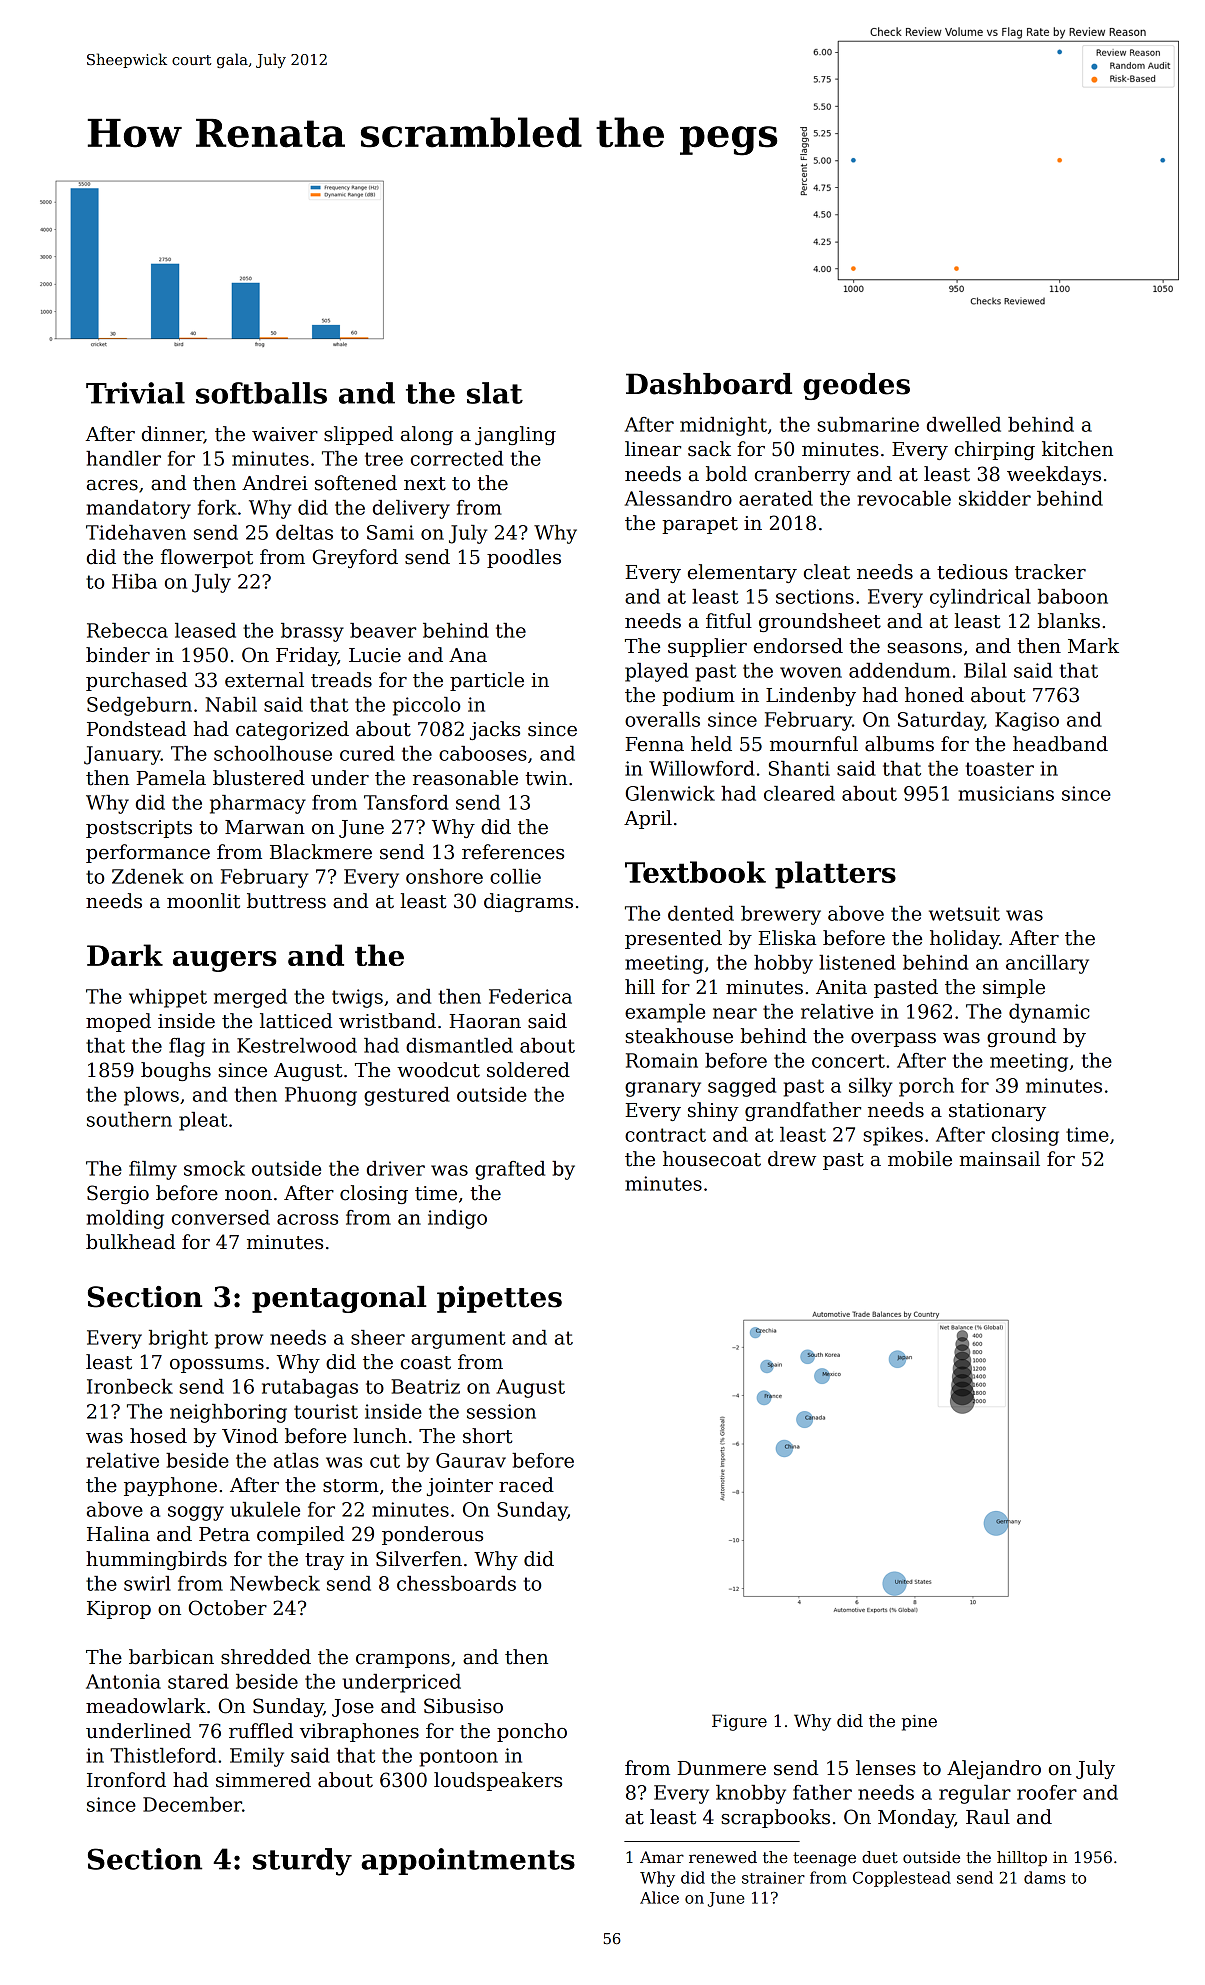  What do you see at coordinates (792, 1159) in the page?
I see `drew` at bounding box center [792, 1159].
